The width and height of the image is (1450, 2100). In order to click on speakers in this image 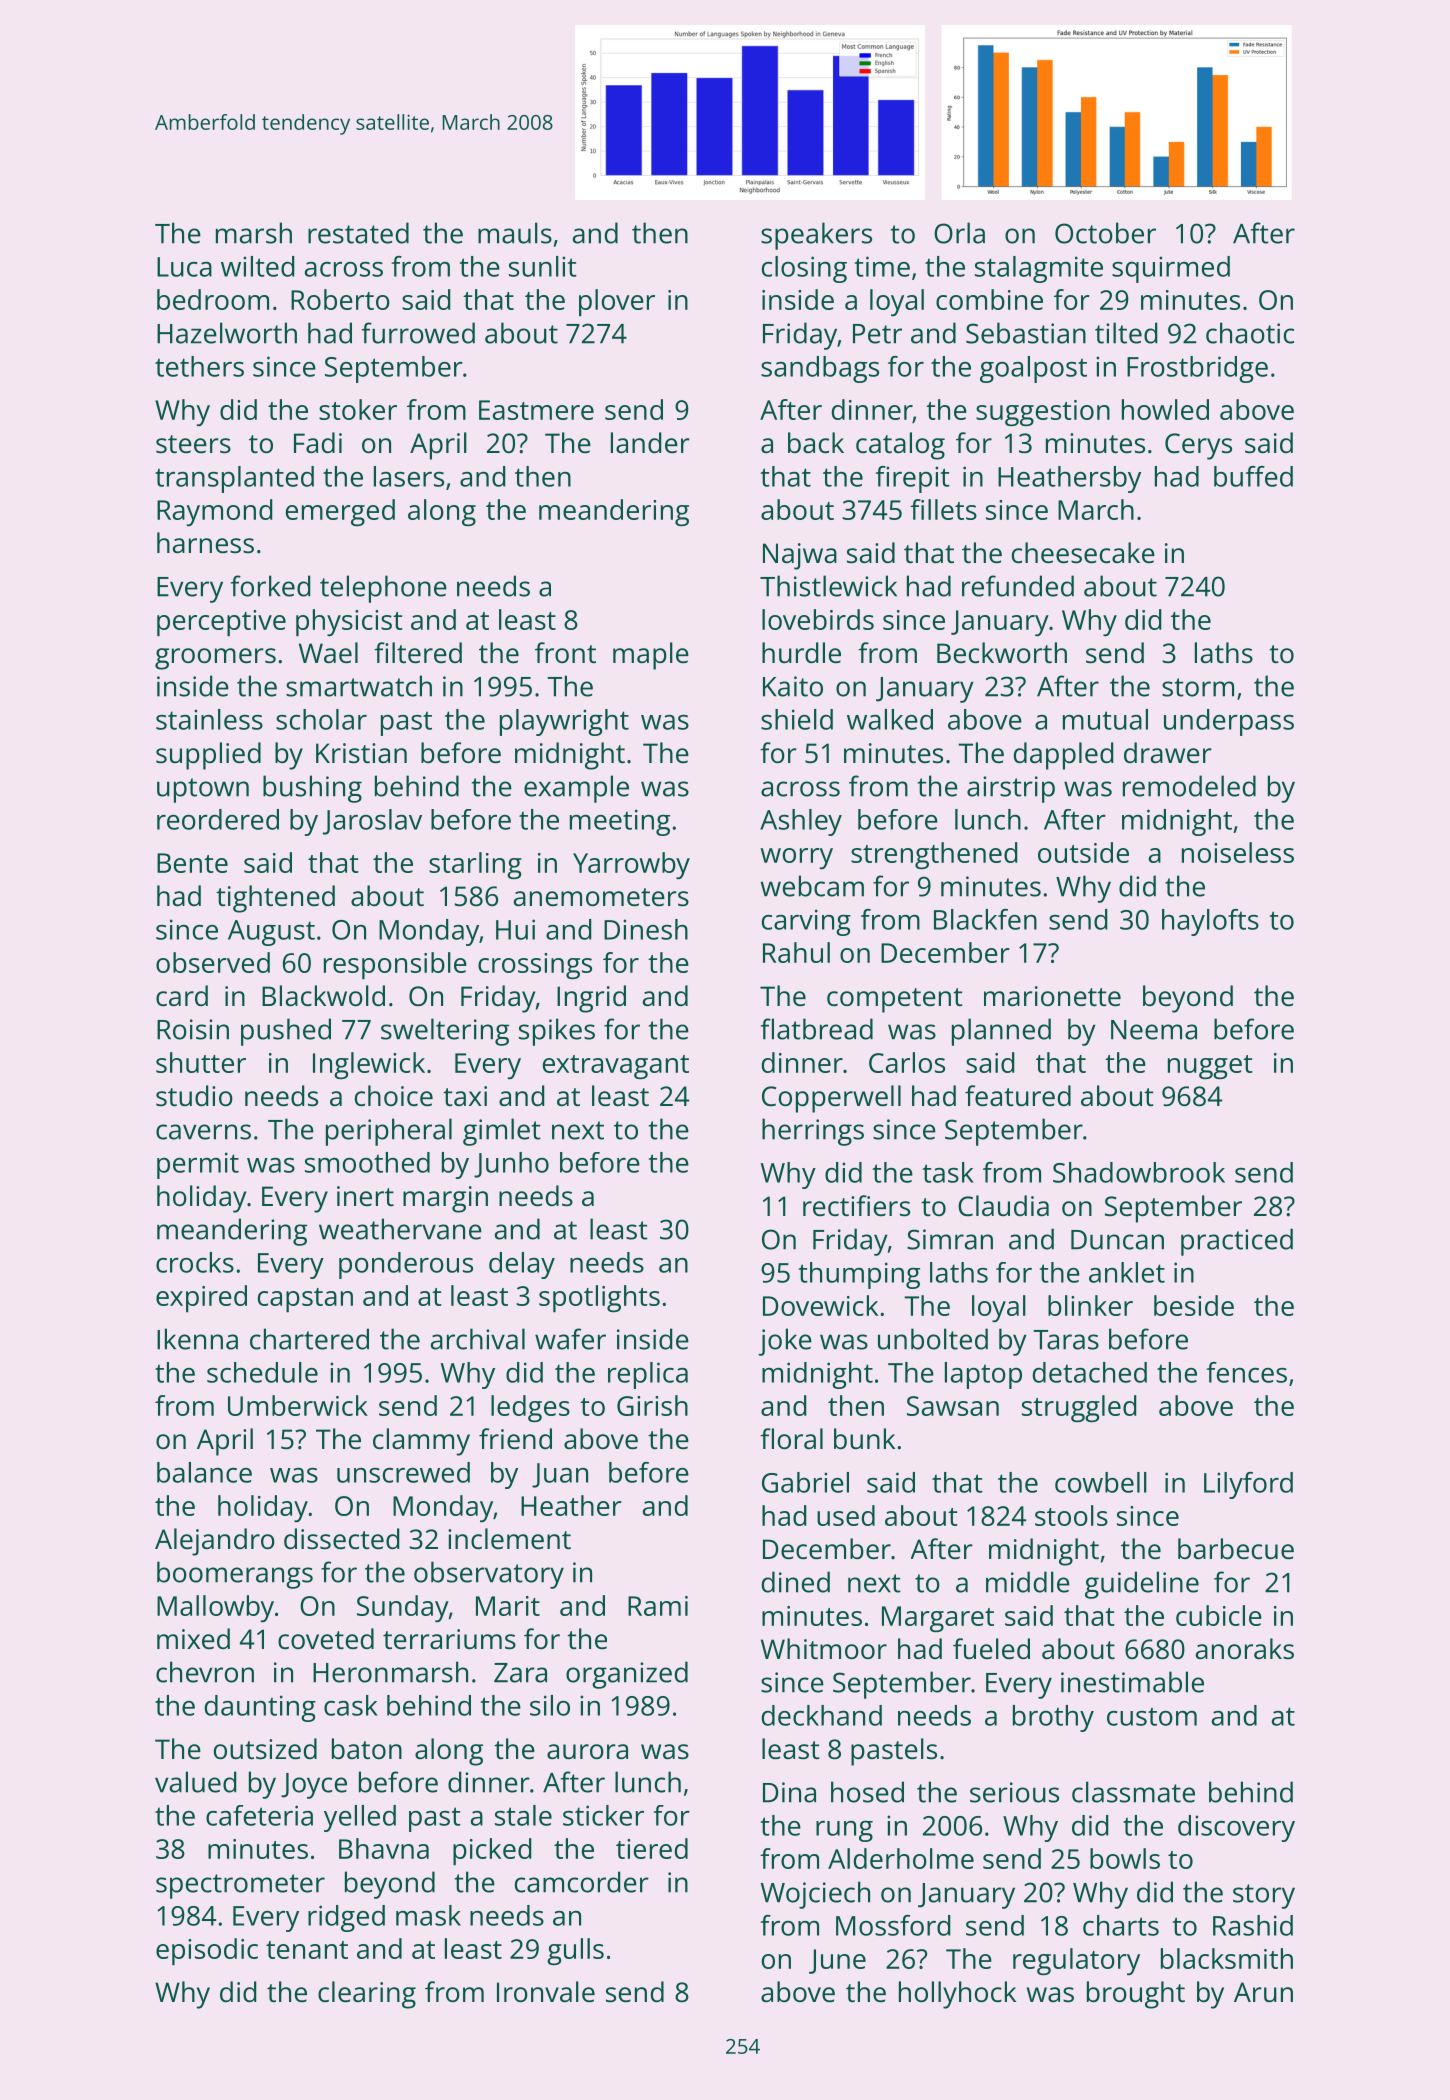, I will do `click(816, 236)`.
